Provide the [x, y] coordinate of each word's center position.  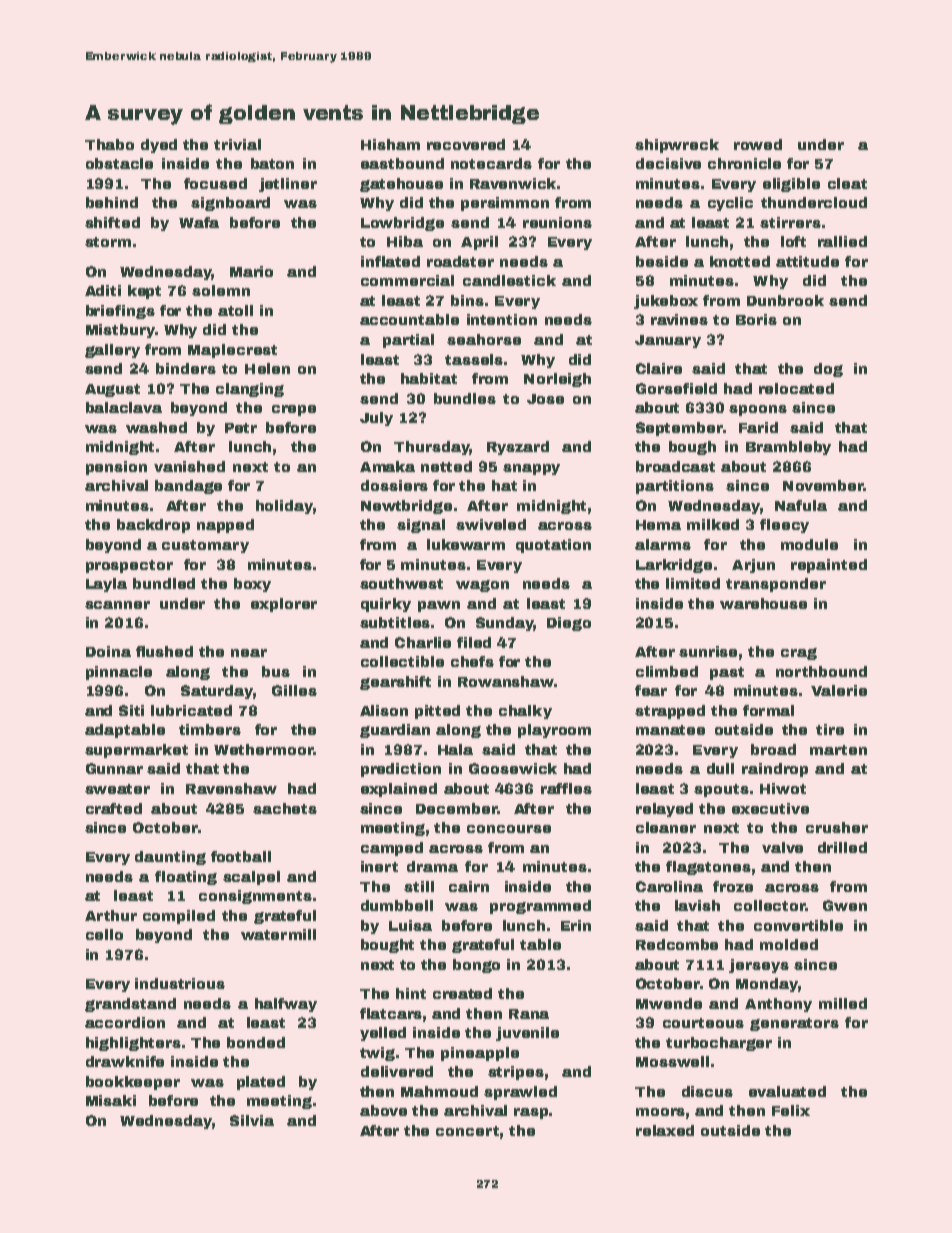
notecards [491, 163]
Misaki [111, 1100]
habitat [429, 378]
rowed [758, 144]
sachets [285, 808]
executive [770, 808]
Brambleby [788, 448]
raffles [566, 788]
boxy [252, 585]
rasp [531, 1113]
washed [156, 427]
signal [421, 526]
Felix [791, 1110]
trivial [237, 144]
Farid [758, 427]
